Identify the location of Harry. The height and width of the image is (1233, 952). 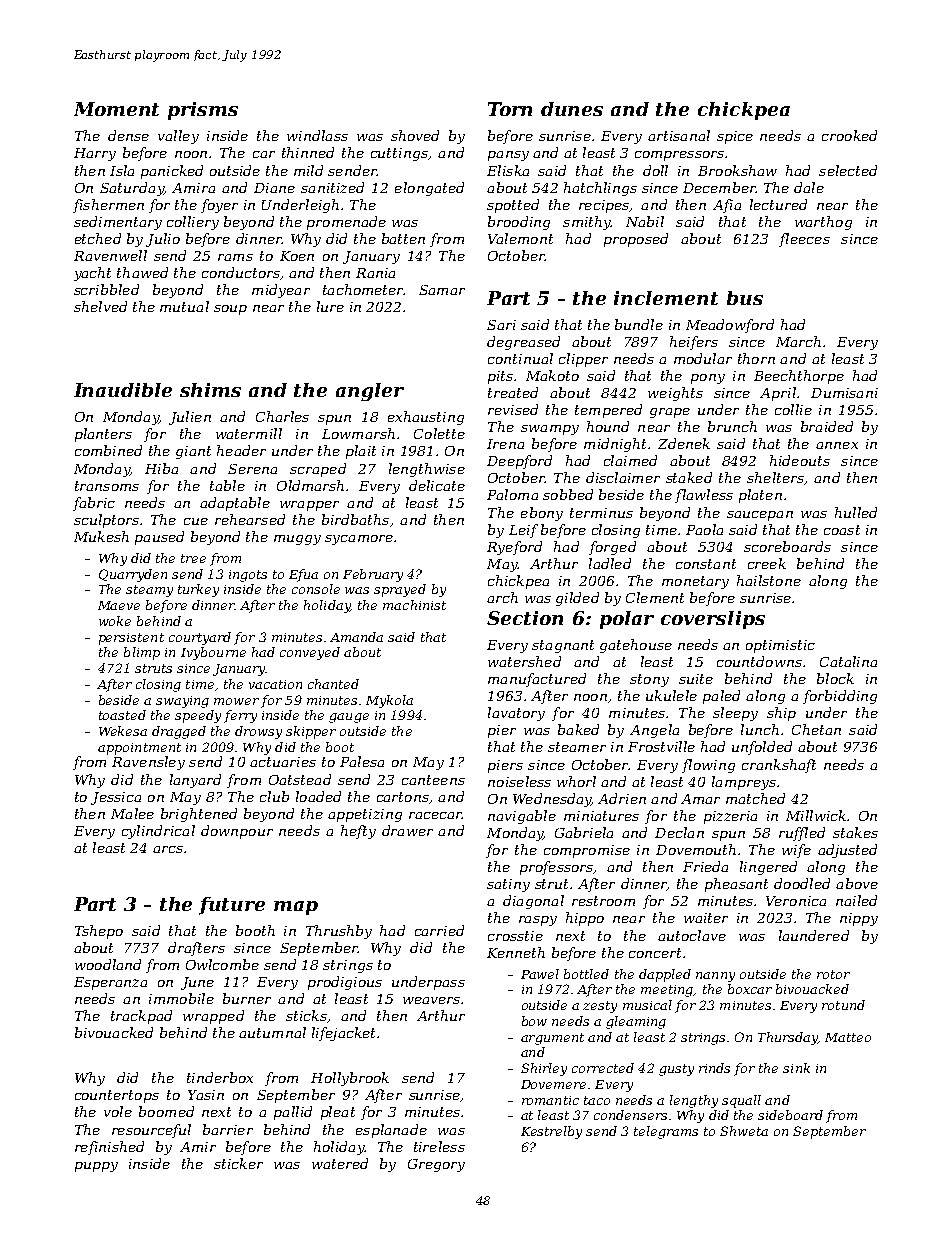
(95, 154).
